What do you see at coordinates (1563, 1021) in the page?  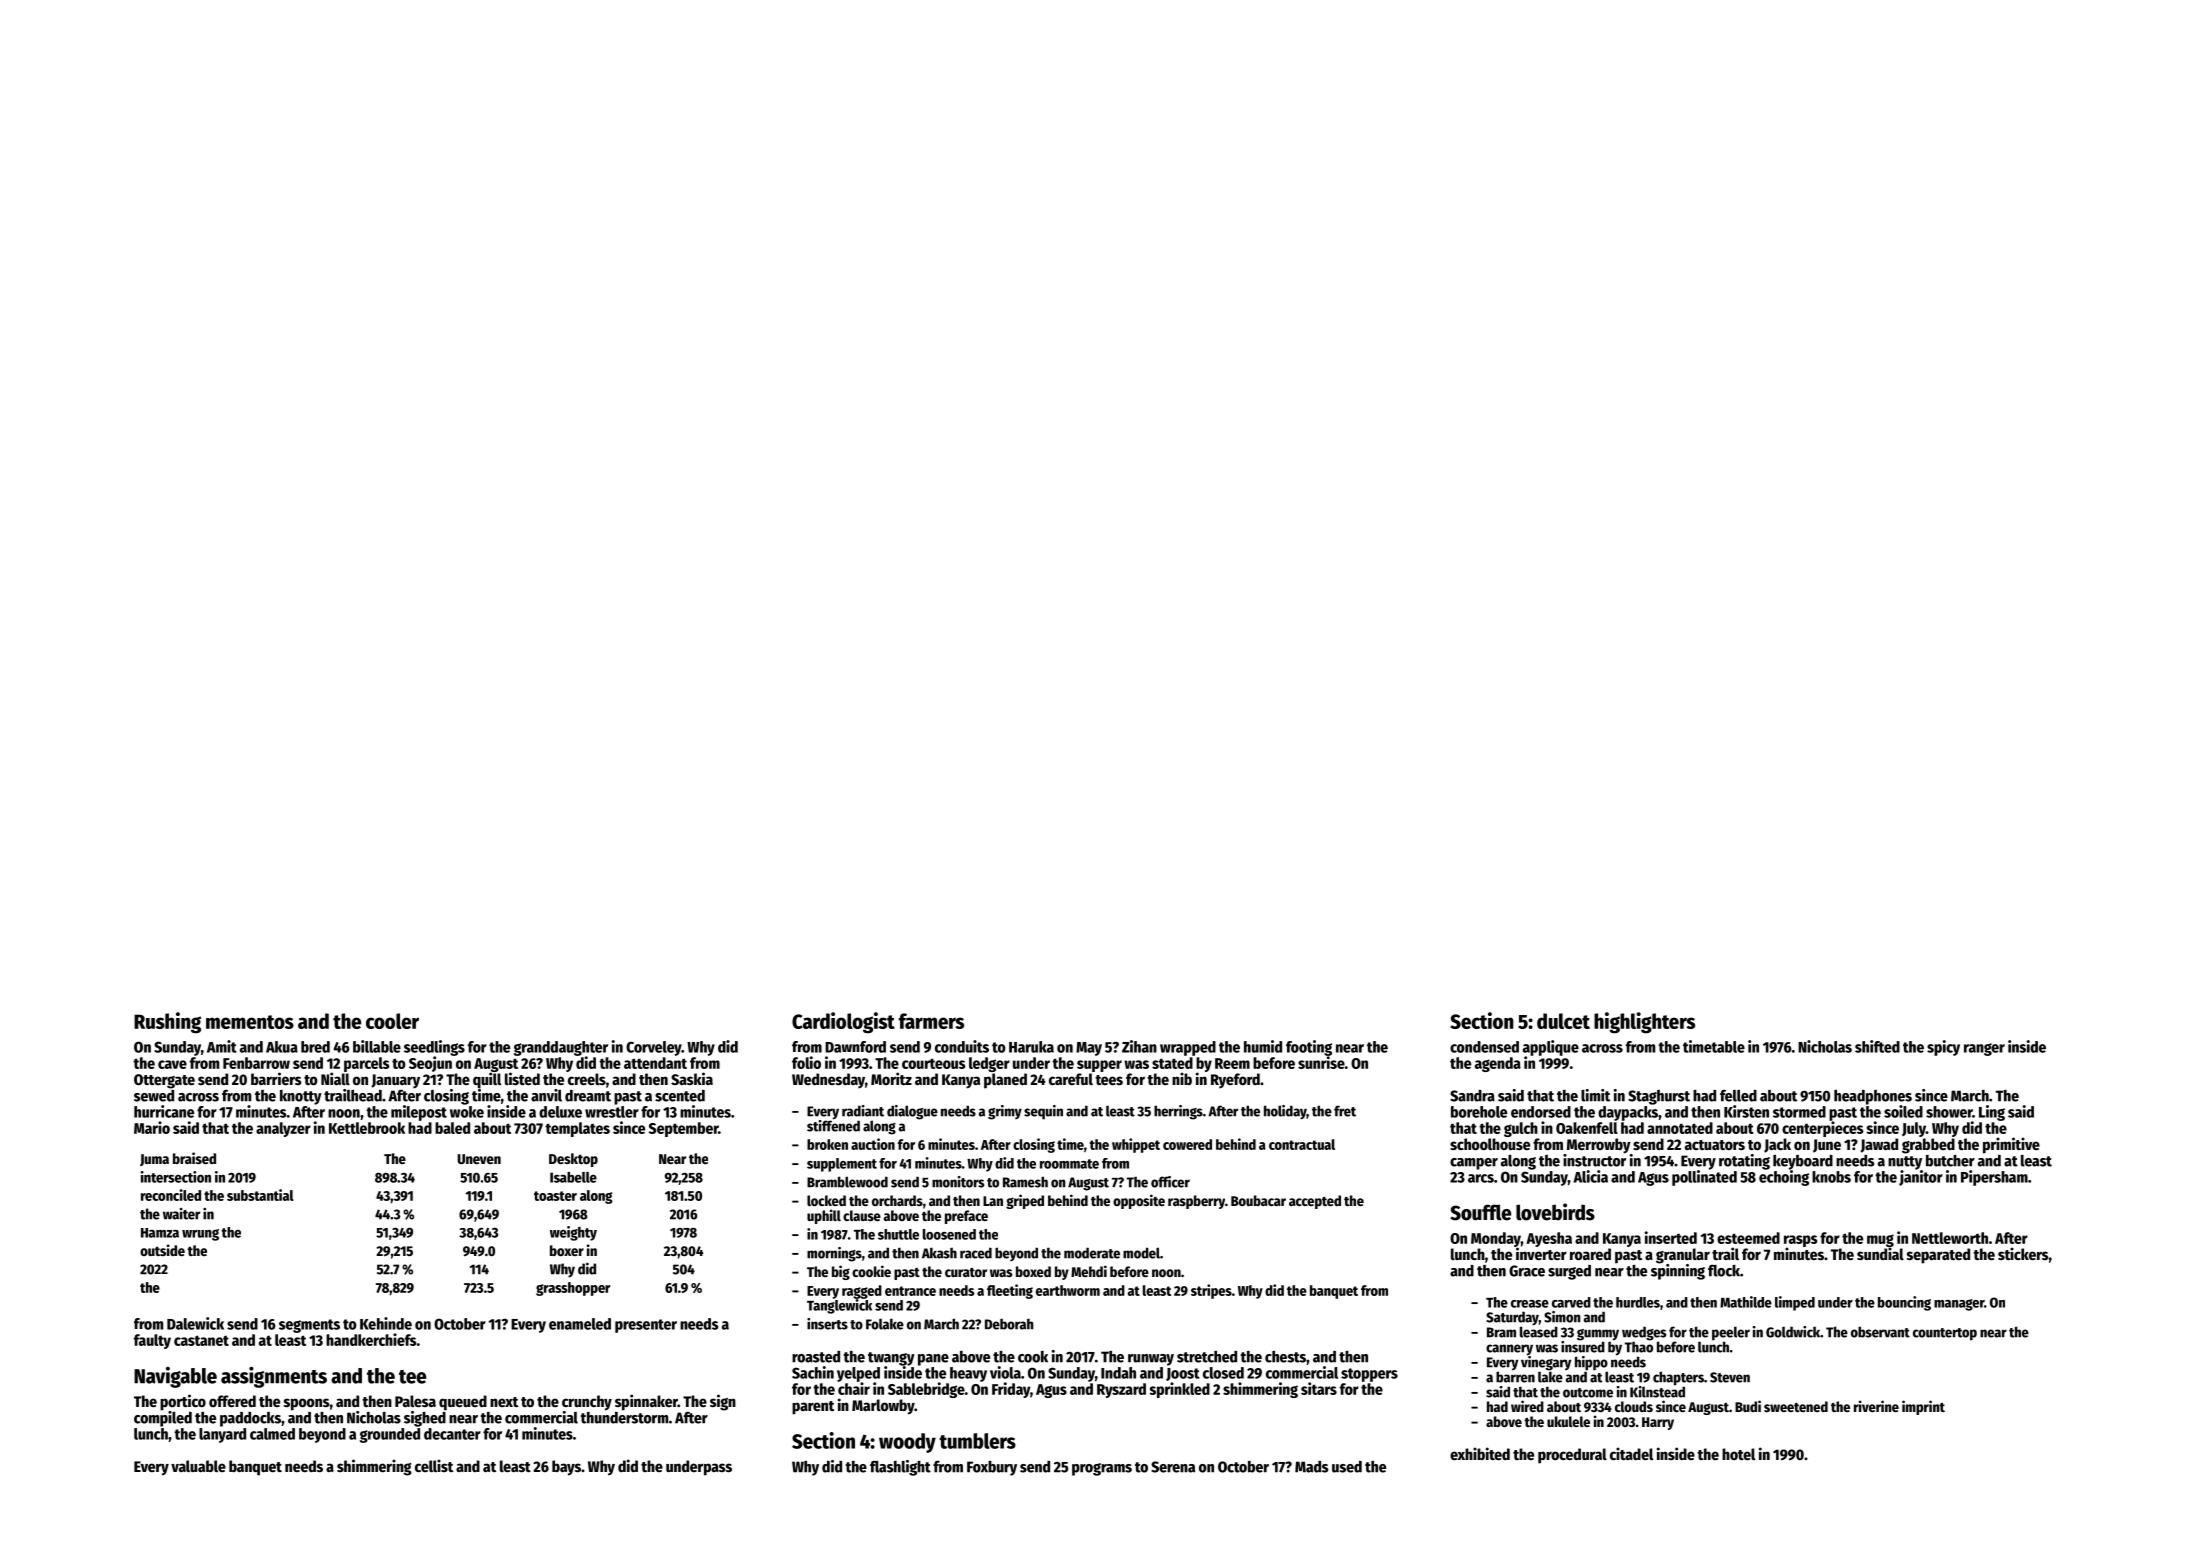 I see `dulcet` at bounding box center [1563, 1021].
